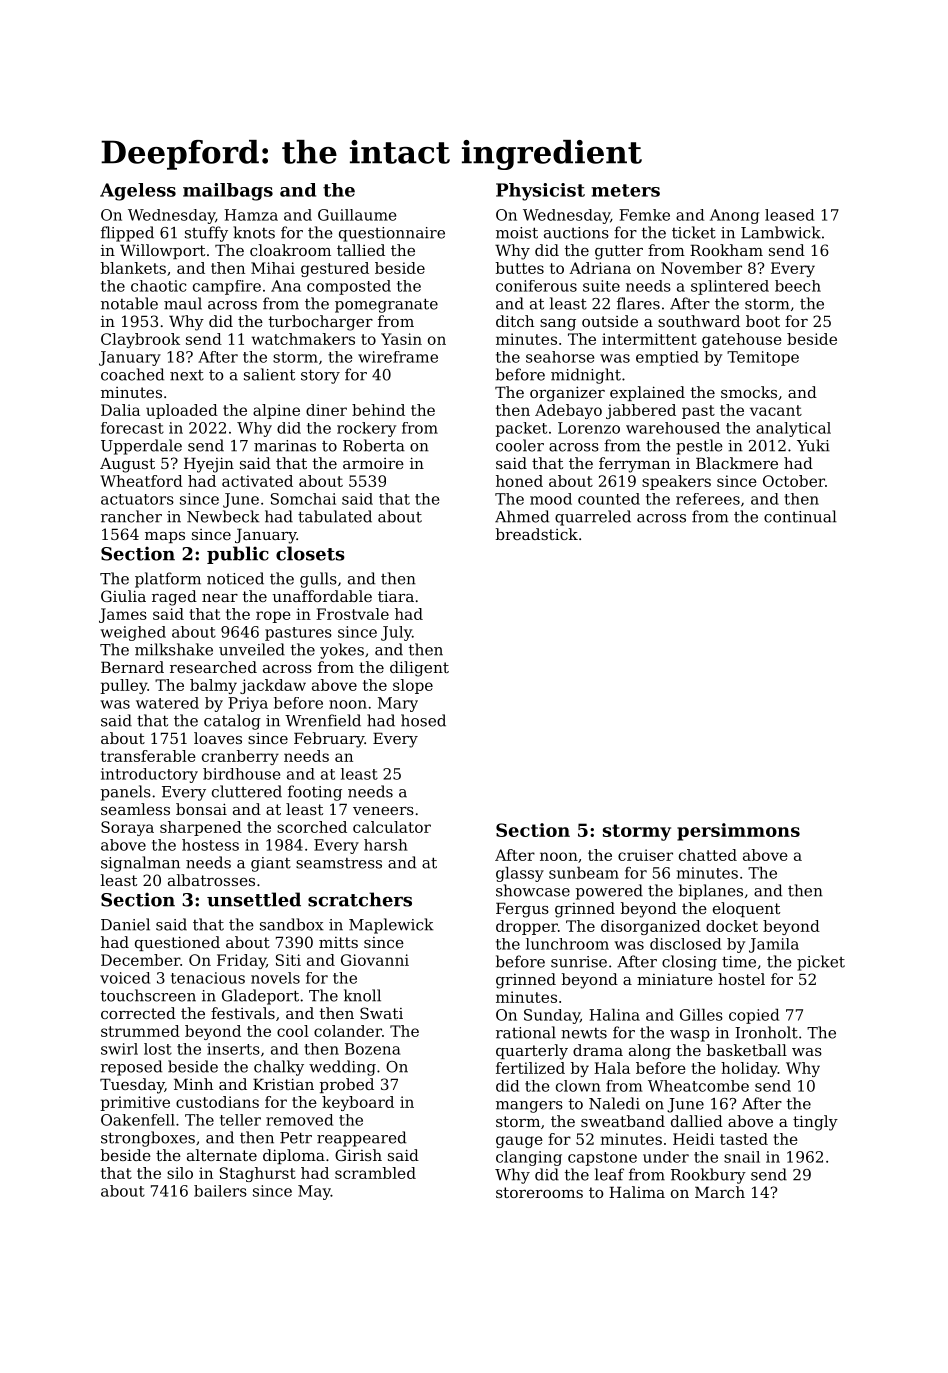  What do you see at coordinates (530, 1068) in the page?
I see `fertilized` at bounding box center [530, 1068].
